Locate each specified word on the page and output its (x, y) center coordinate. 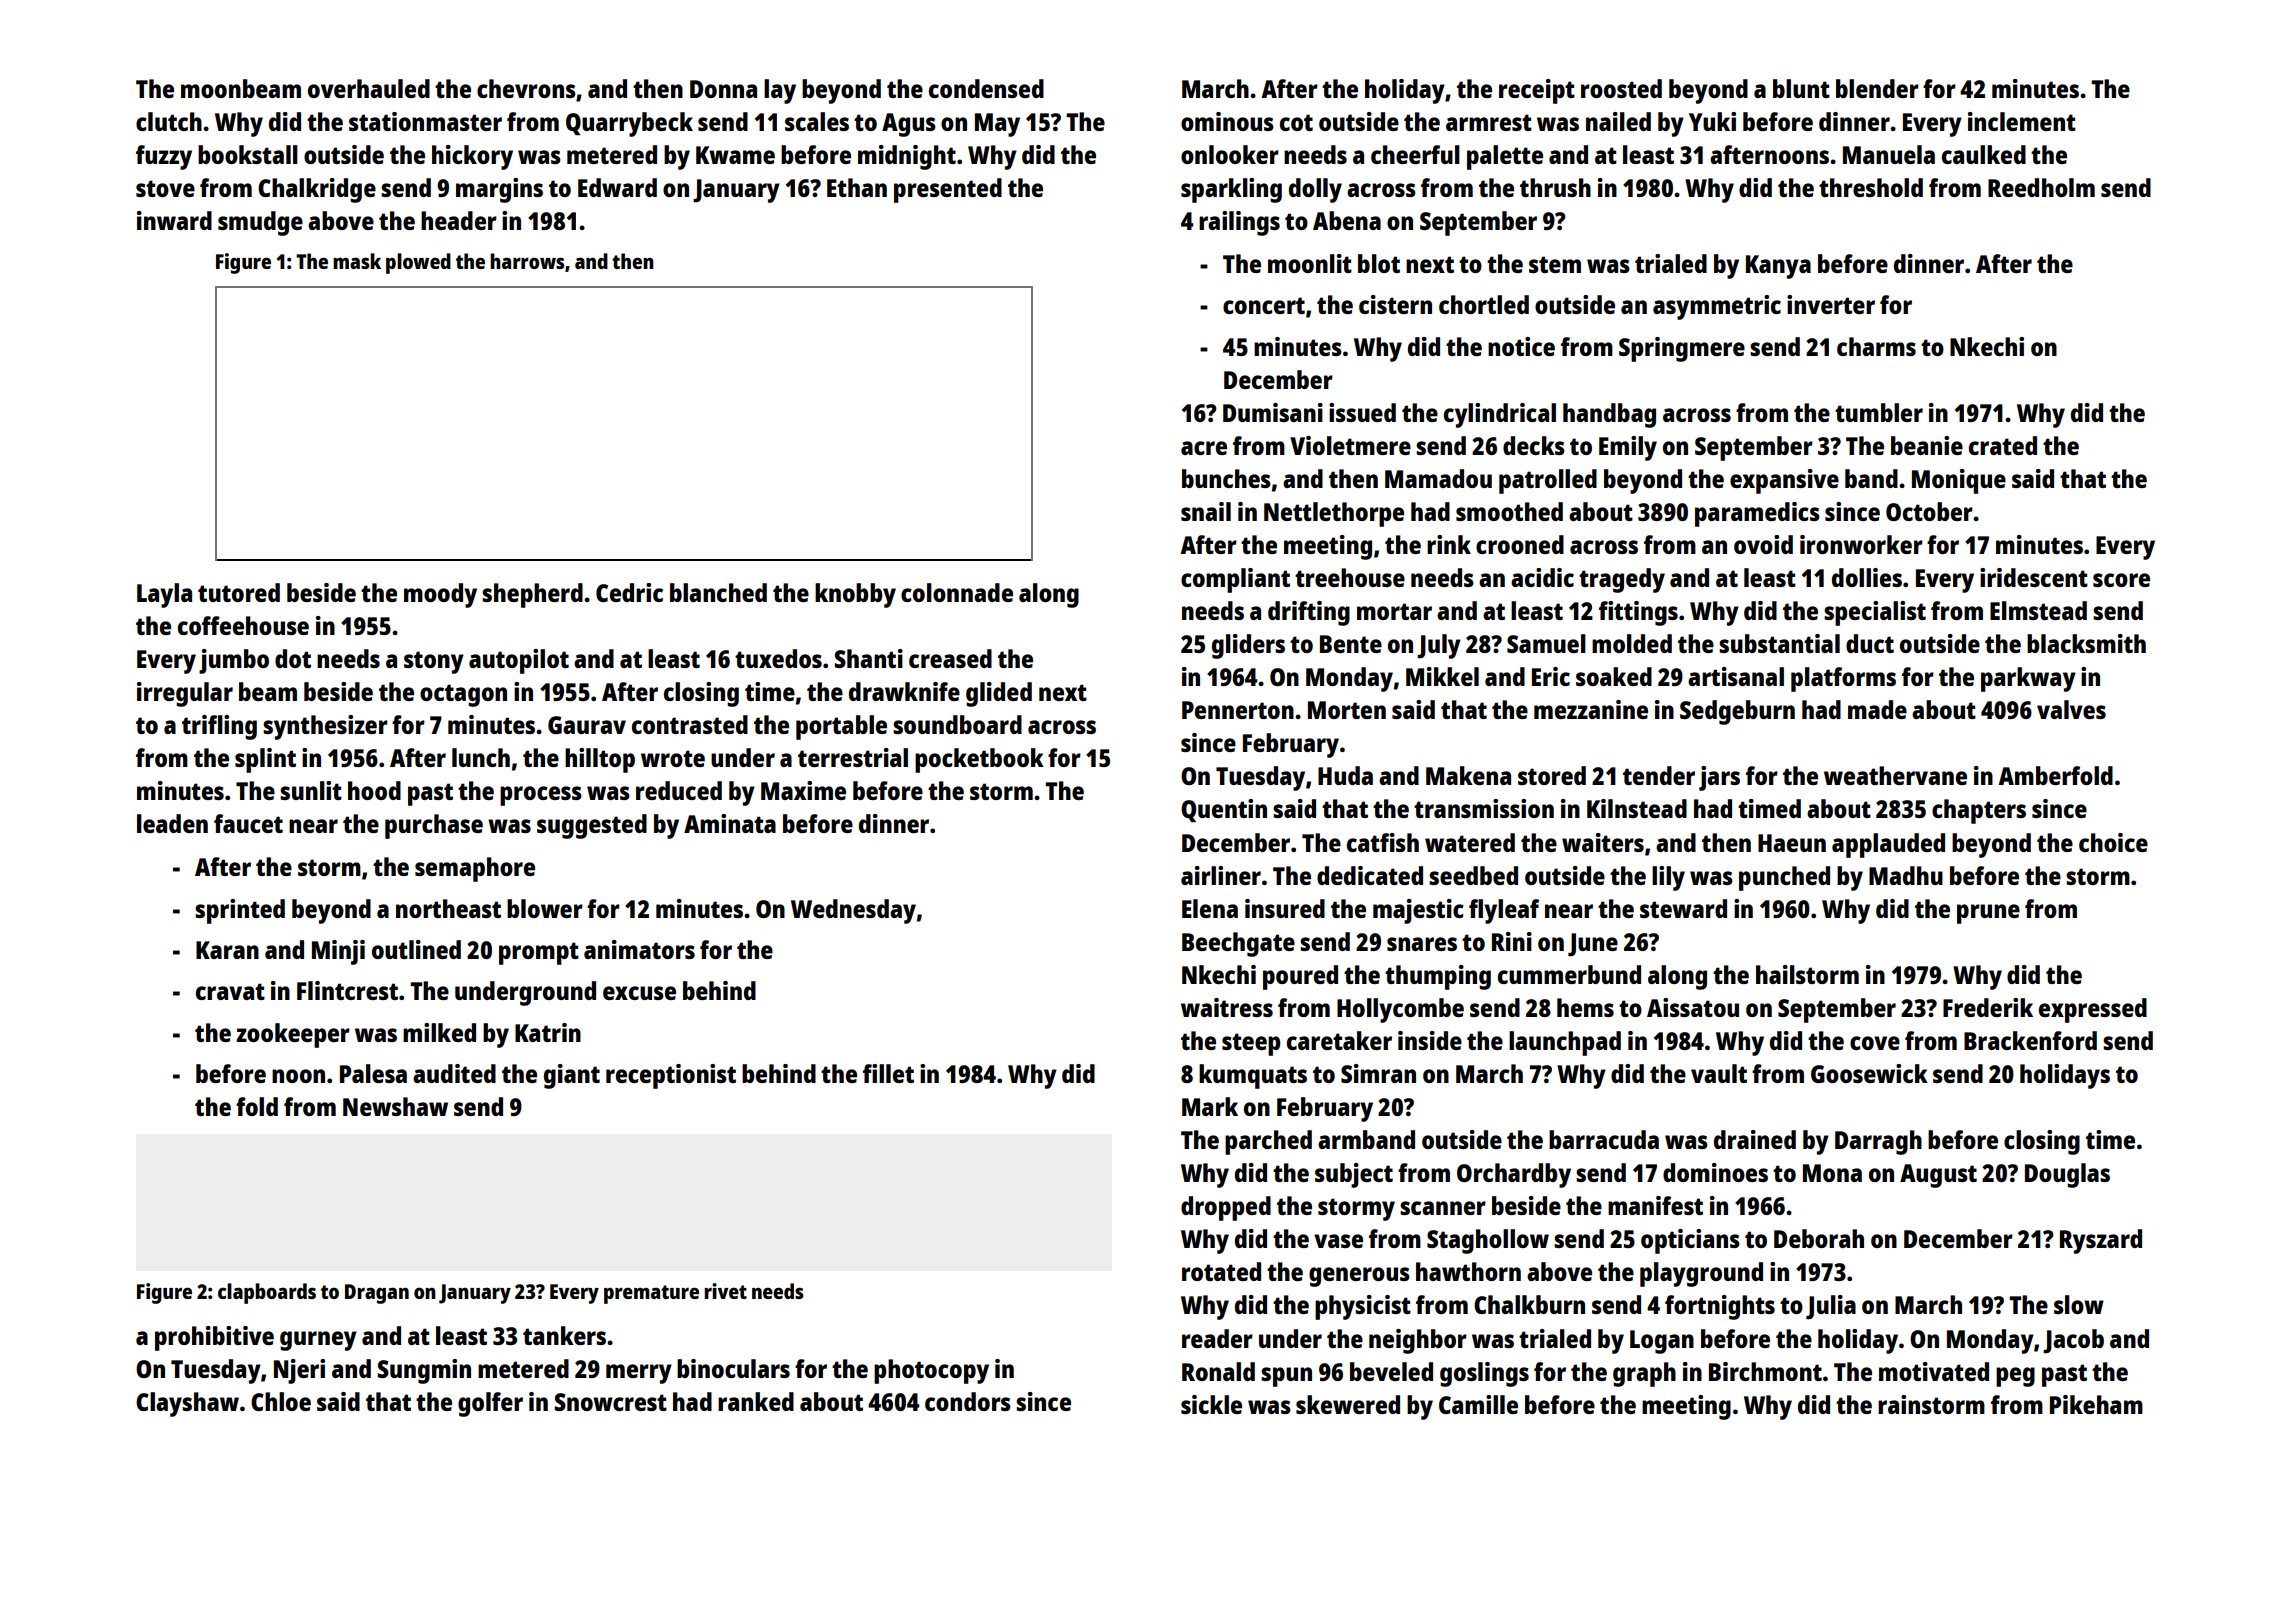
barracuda (1604, 1139)
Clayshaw (187, 1404)
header (459, 220)
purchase (434, 826)
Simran (1378, 1073)
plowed (418, 263)
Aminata (730, 823)
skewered (1348, 1404)
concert (1264, 305)
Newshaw (395, 1106)
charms (1876, 346)
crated (2003, 445)
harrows (527, 261)
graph (1644, 1374)
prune (1988, 914)
